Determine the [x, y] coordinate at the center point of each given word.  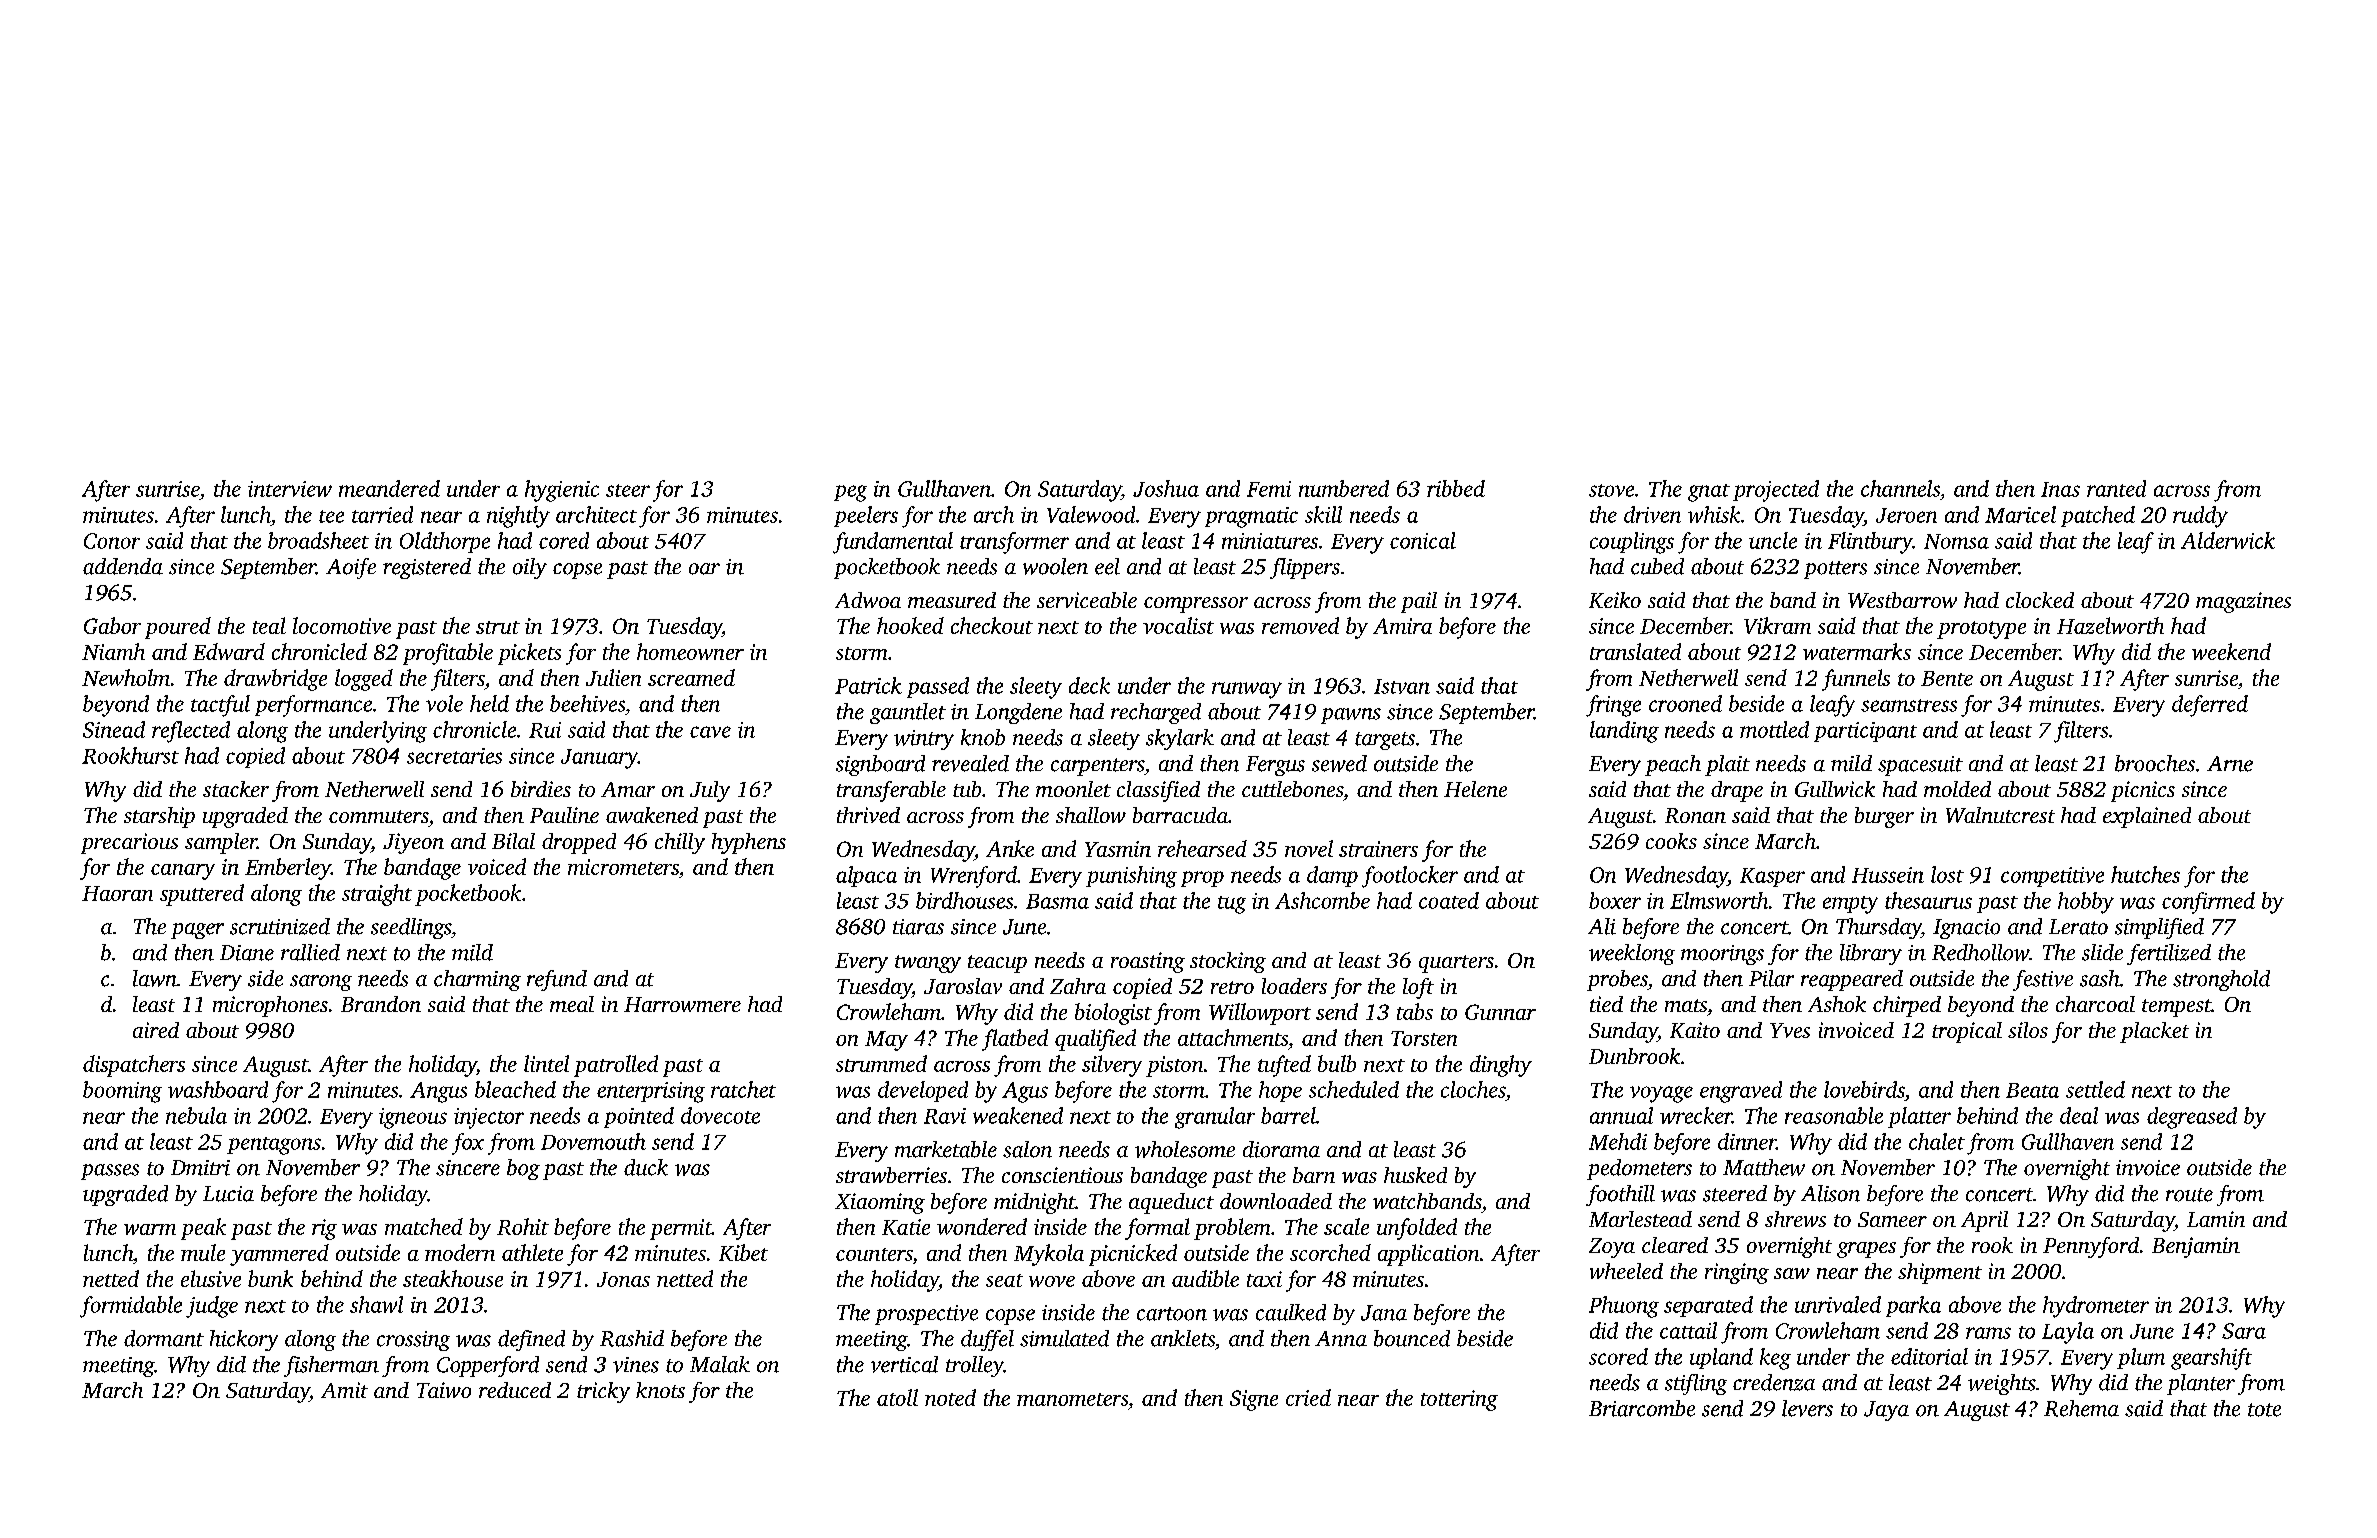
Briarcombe [1642, 1408]
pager [197, 931]
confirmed [2208, 903]
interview [290, 489]
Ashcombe [1322, 900]
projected [1776, 491]
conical [1423, 540]
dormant [164, 1338]
